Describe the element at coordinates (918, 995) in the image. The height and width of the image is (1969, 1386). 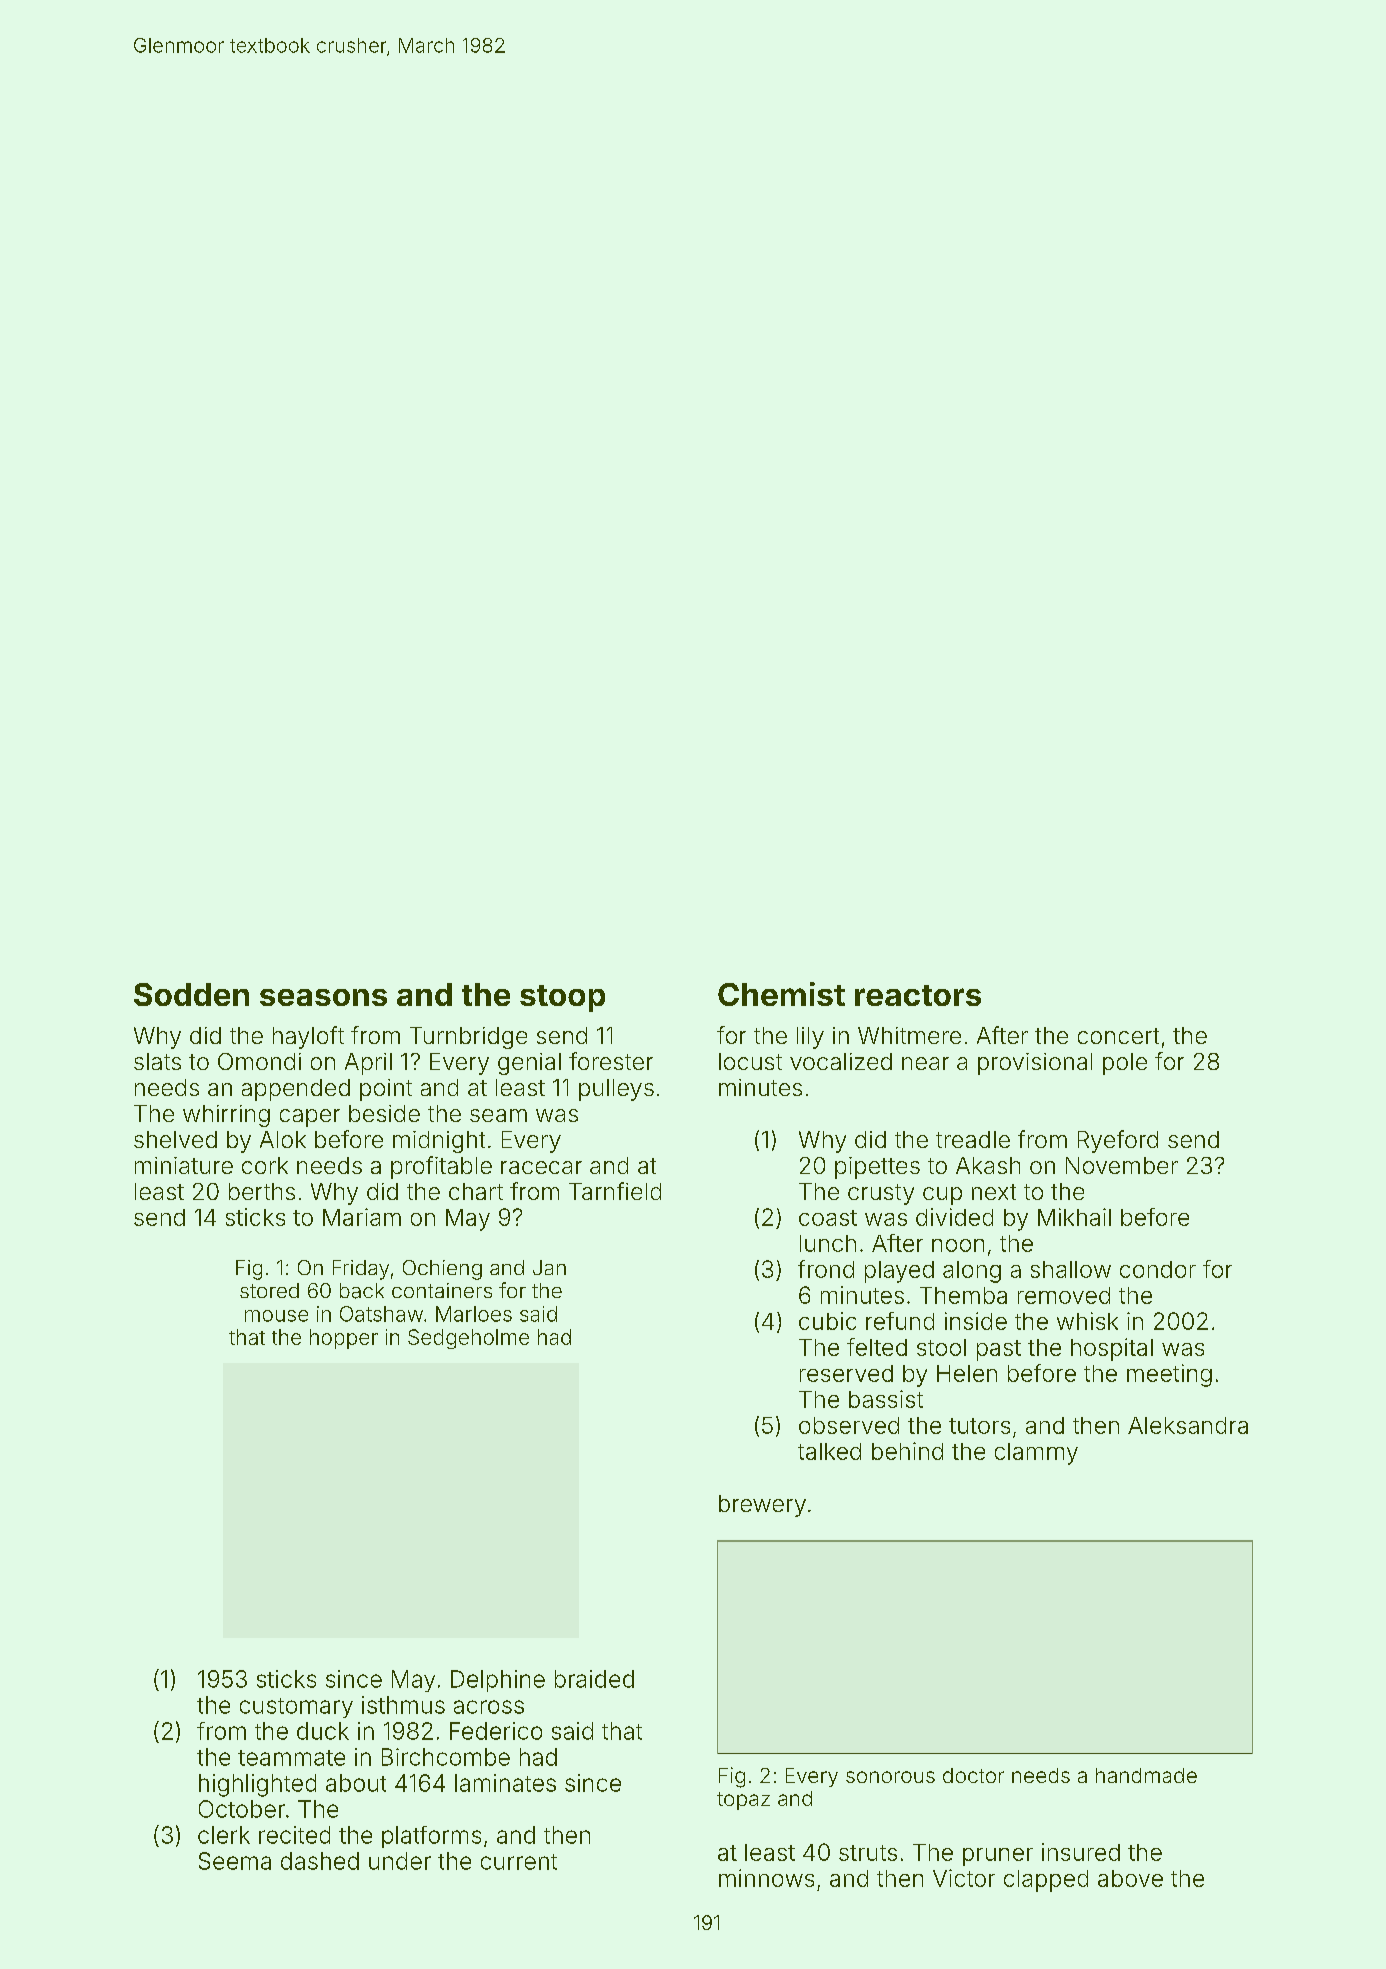
I see `reactors` at that location.
